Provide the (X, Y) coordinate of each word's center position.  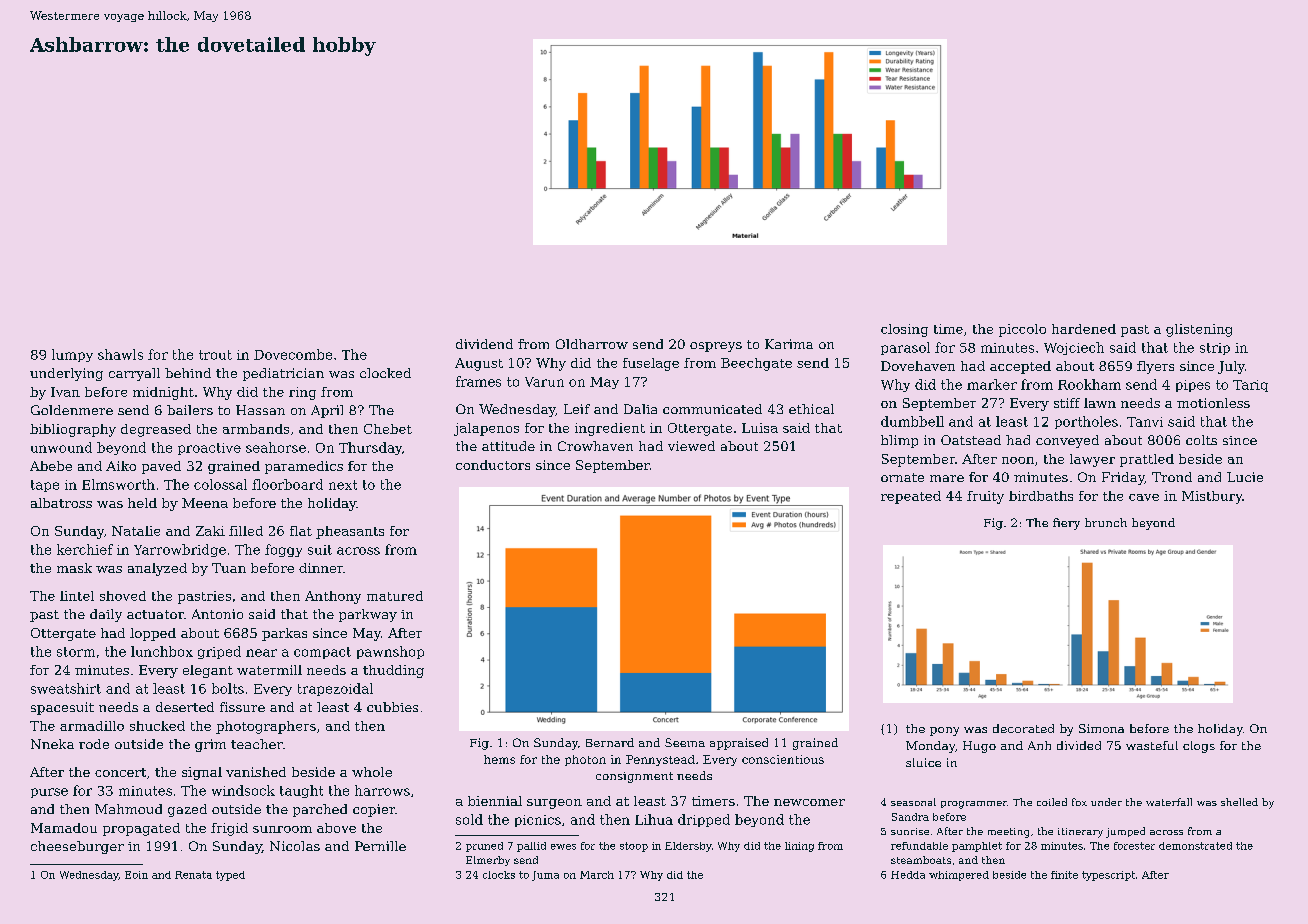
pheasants (350, 532)
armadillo (92, 726)
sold (469, 819)
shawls (120, 354)
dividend (484, 344)
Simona (1101, 728)
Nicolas (295, 846)
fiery (1066, 524)
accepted (1020, 367)
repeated (911, 497)
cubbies (392, 707)
